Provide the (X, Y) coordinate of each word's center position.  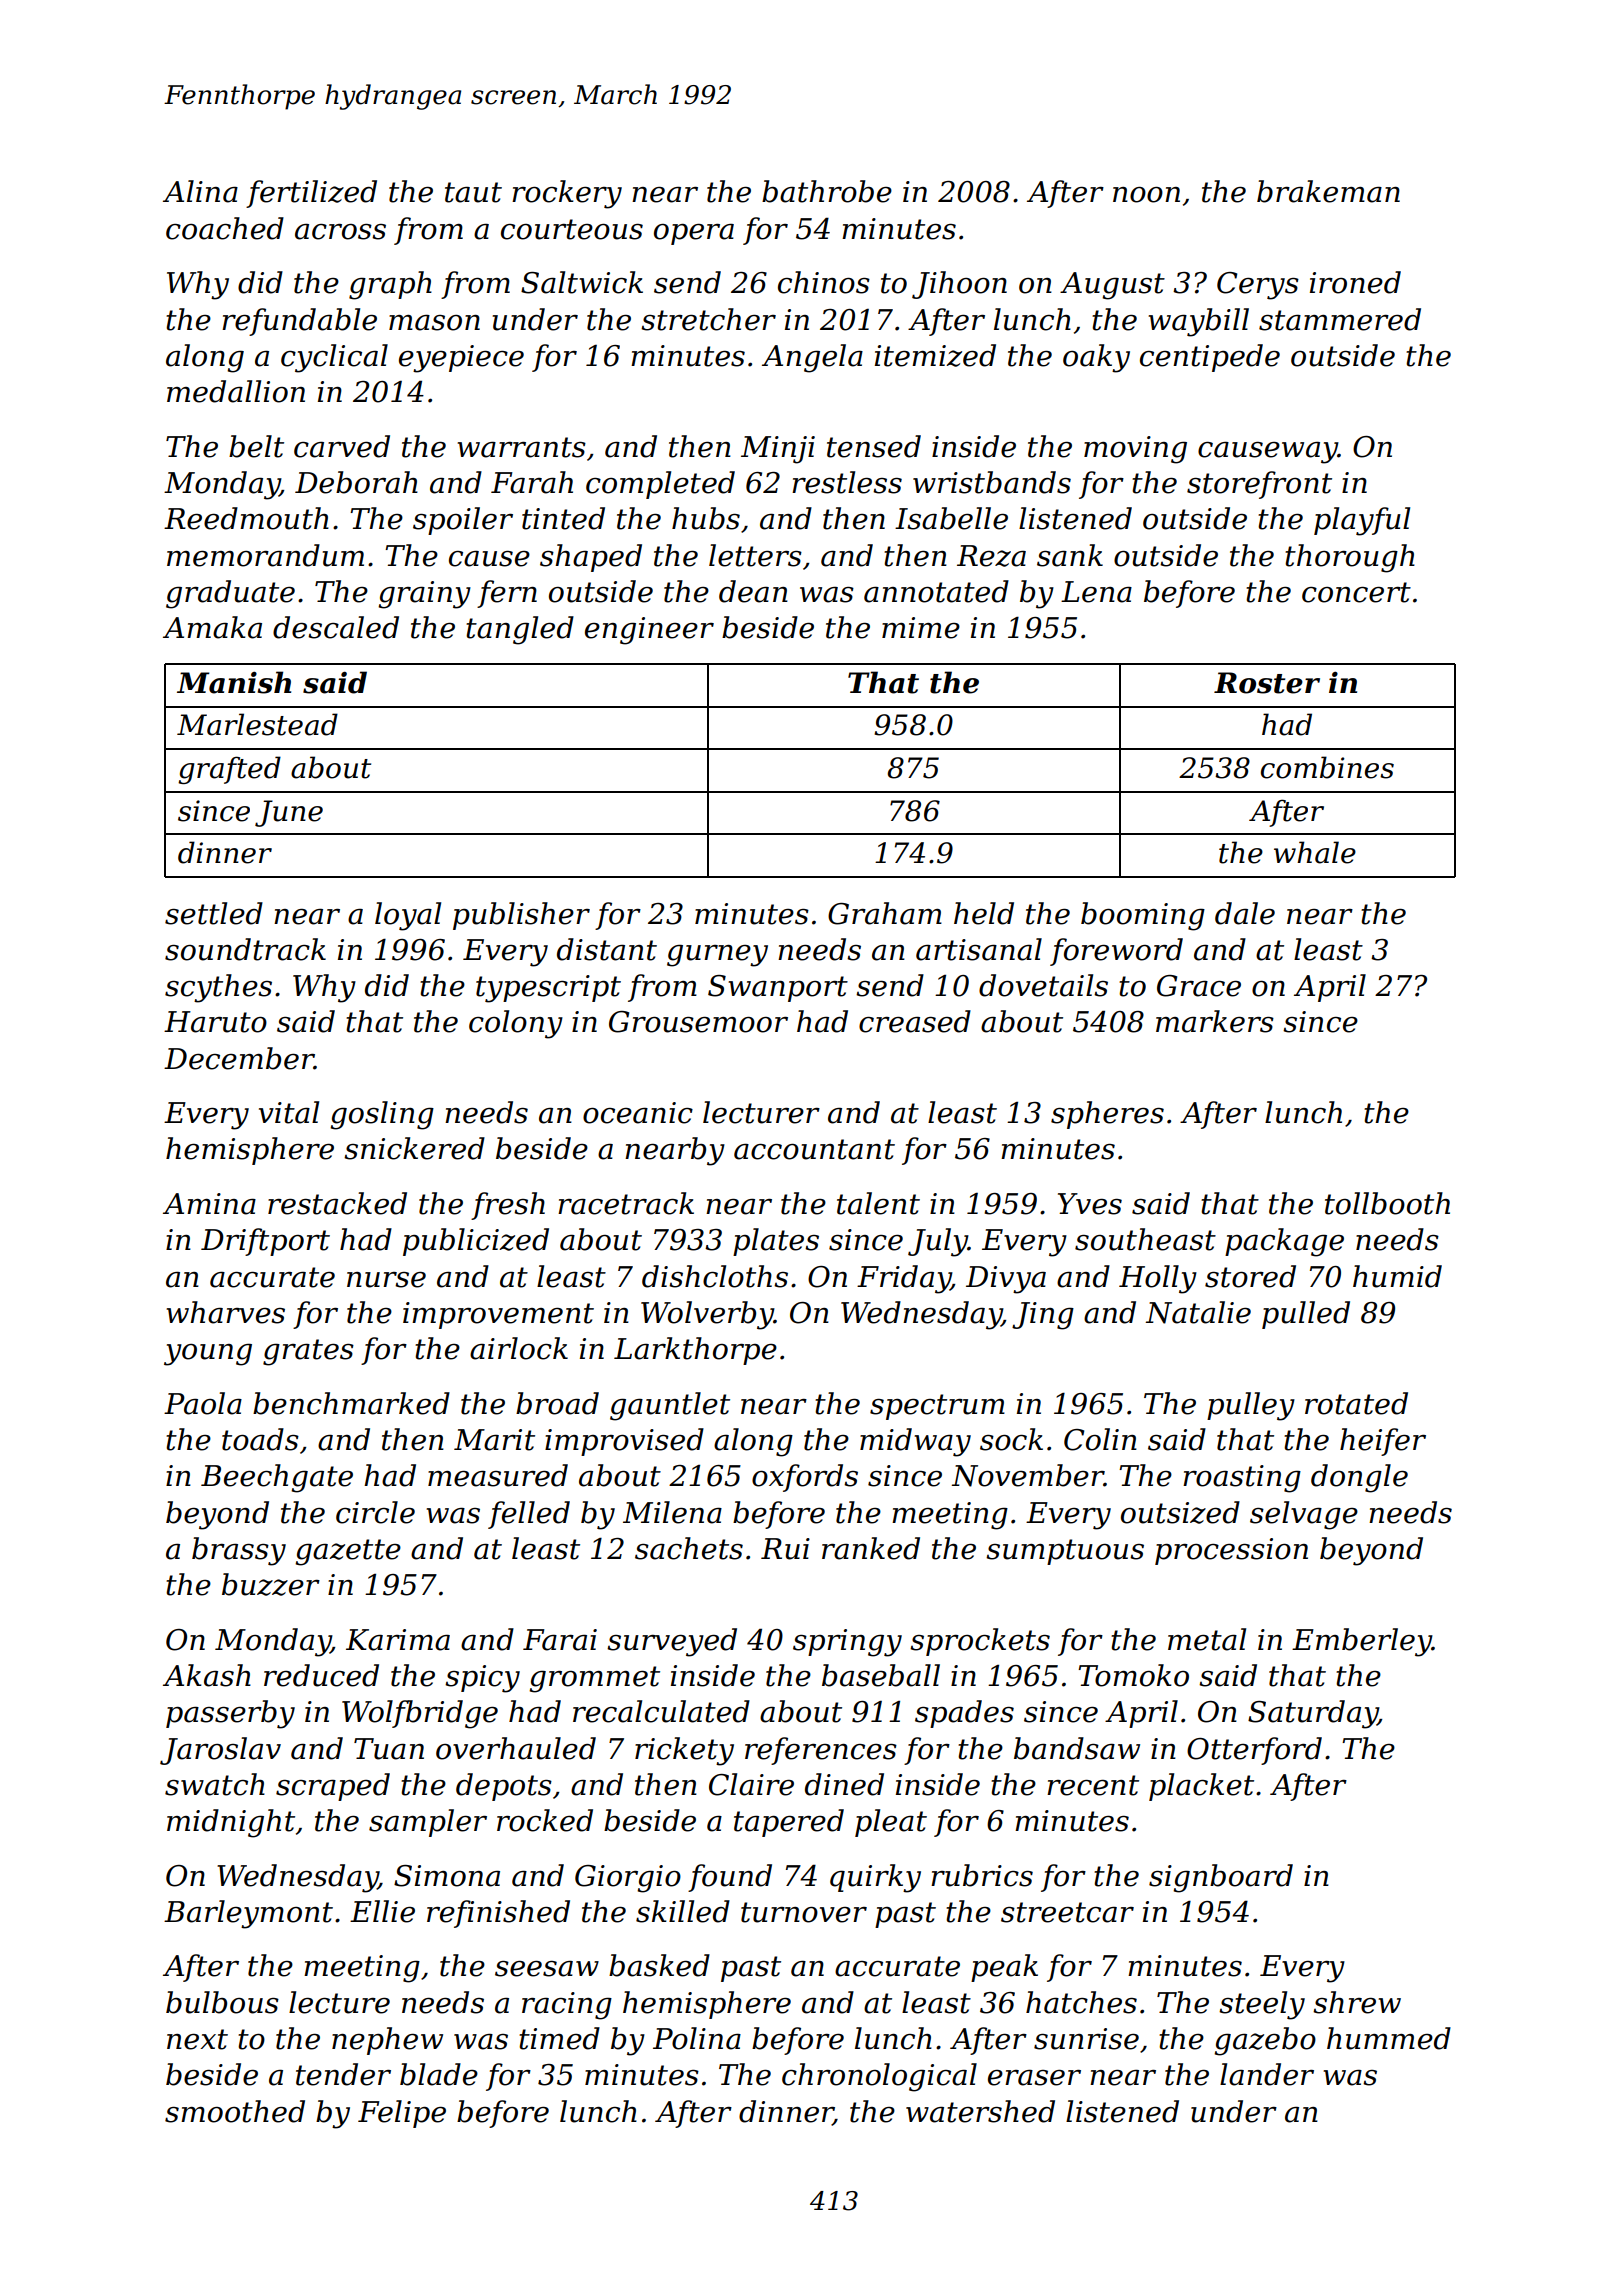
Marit (494, 1440)
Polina (697, 2038)
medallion (236, 391)
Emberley (1362, 1642)
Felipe (402, 2114)
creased (915, 1021)
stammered (1340, 319)
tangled (520, 630)
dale (1245, 913)
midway (915, 1442)
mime (921, 628)
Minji (778, 450)
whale (1315, 852)
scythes (218, 988)
